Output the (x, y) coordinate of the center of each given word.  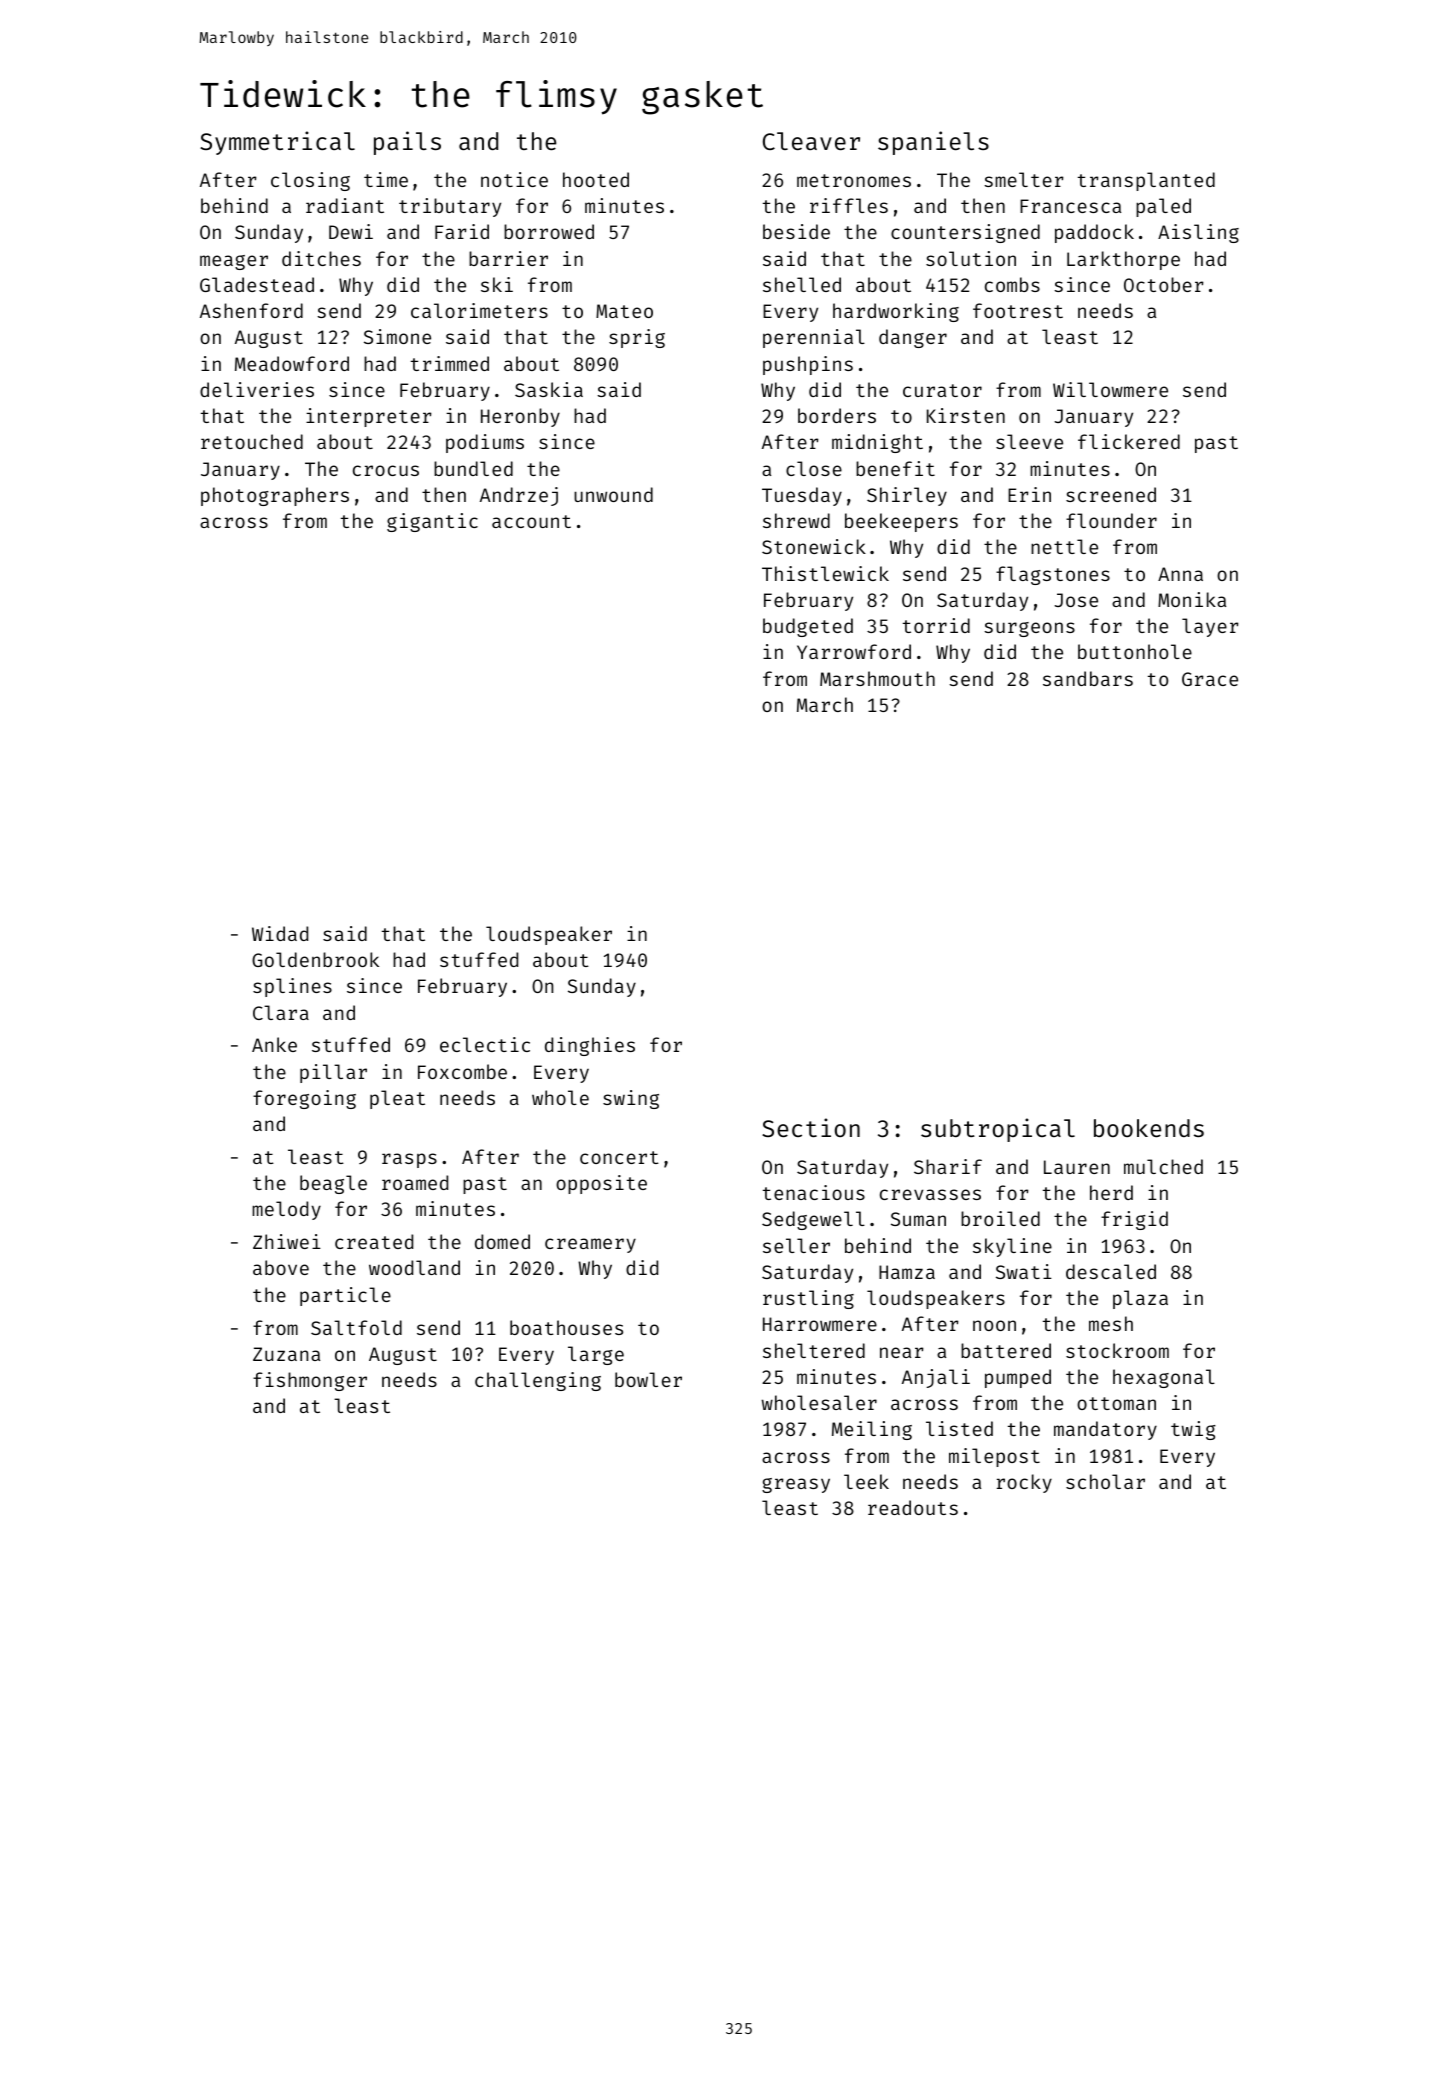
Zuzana (286, 1354)
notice (514, 179)
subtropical (998, 1130)
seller (796, 1245)
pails (407, 143)
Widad (280, 933)
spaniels (933, 143)
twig (1193, 1430)
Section (811, 1127)
